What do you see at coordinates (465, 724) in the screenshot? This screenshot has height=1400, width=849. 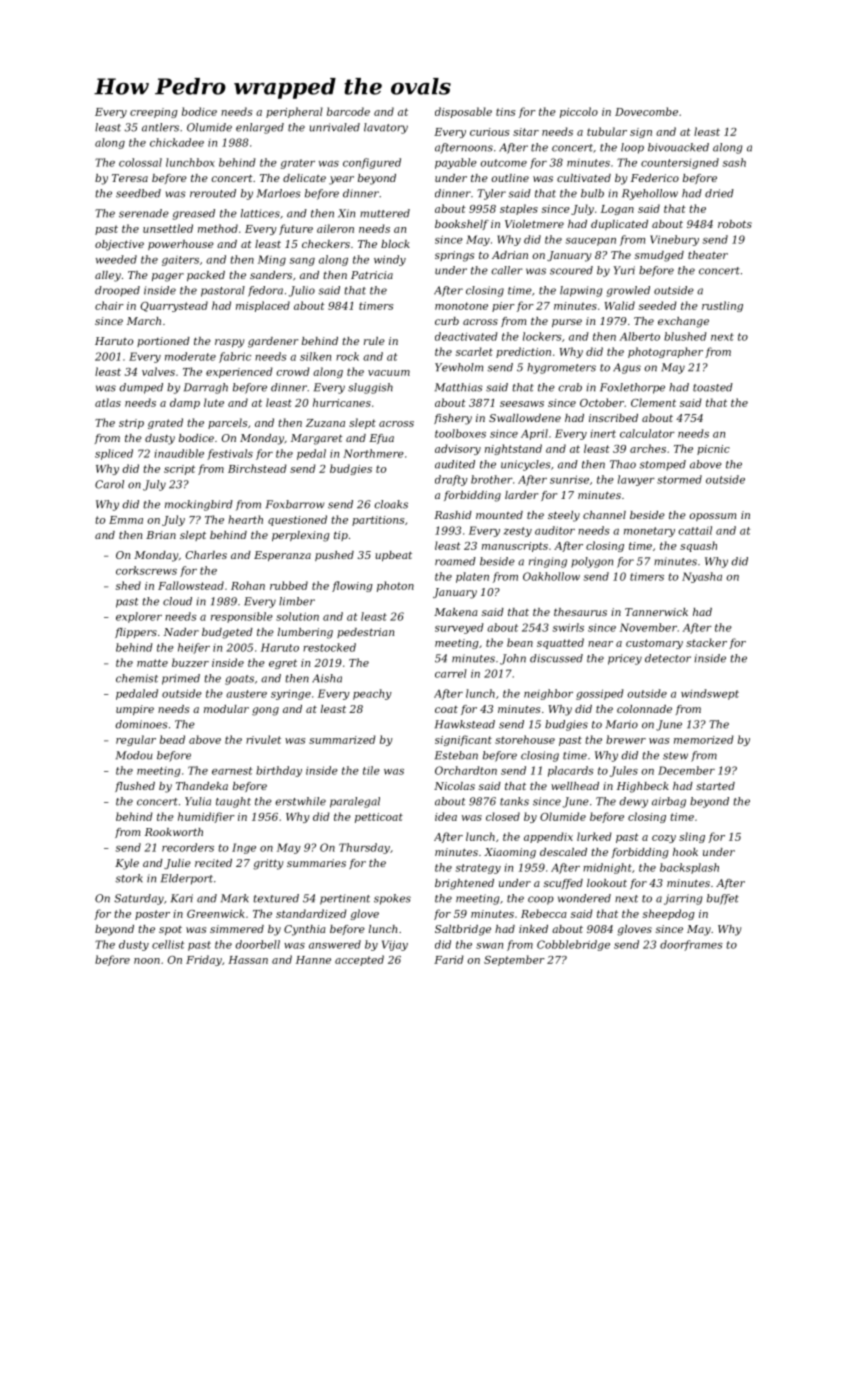 I see `Hawkstead` at bounding box center [465, 724].
